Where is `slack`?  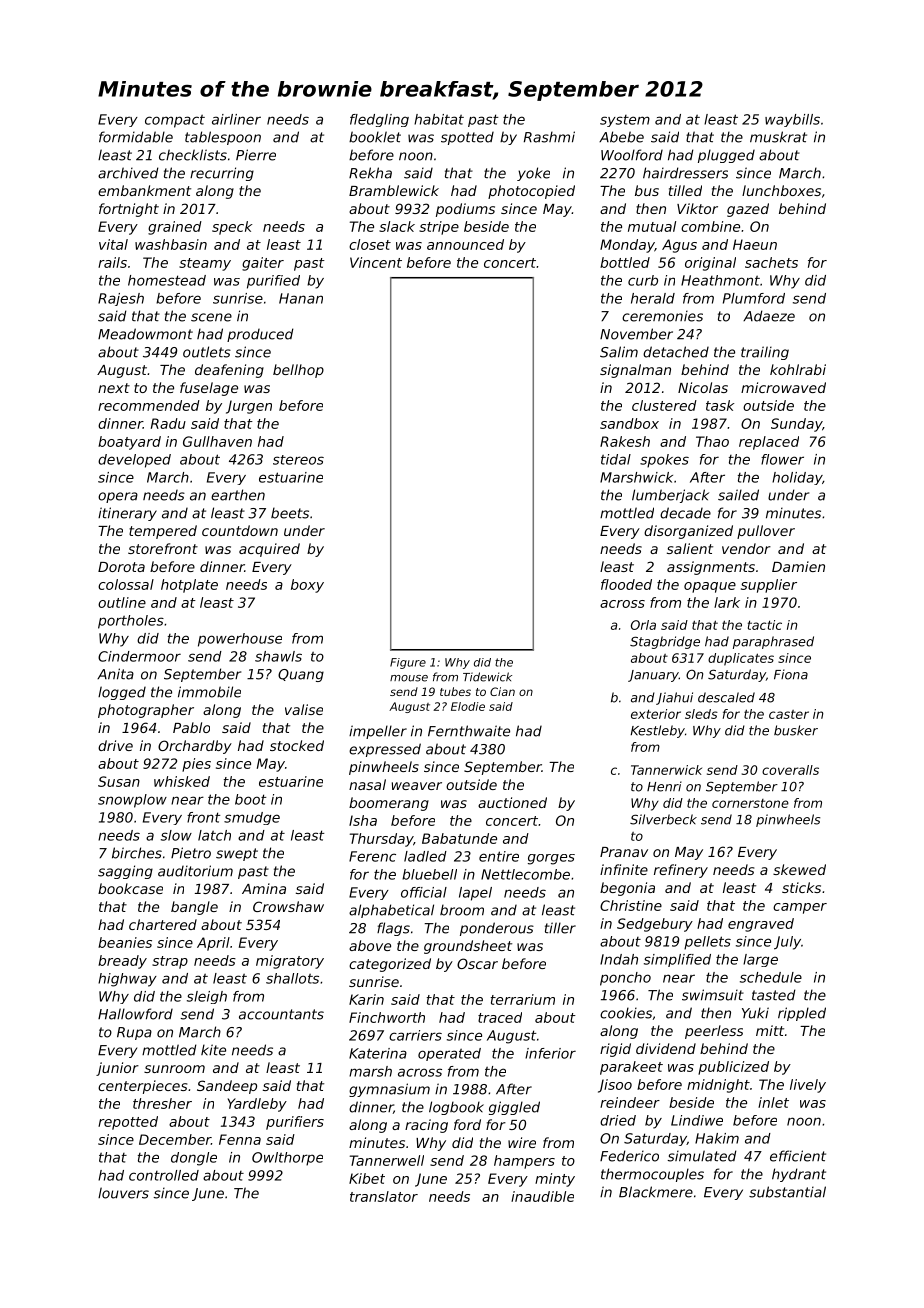
slack is located at coordinates (397, 226).
